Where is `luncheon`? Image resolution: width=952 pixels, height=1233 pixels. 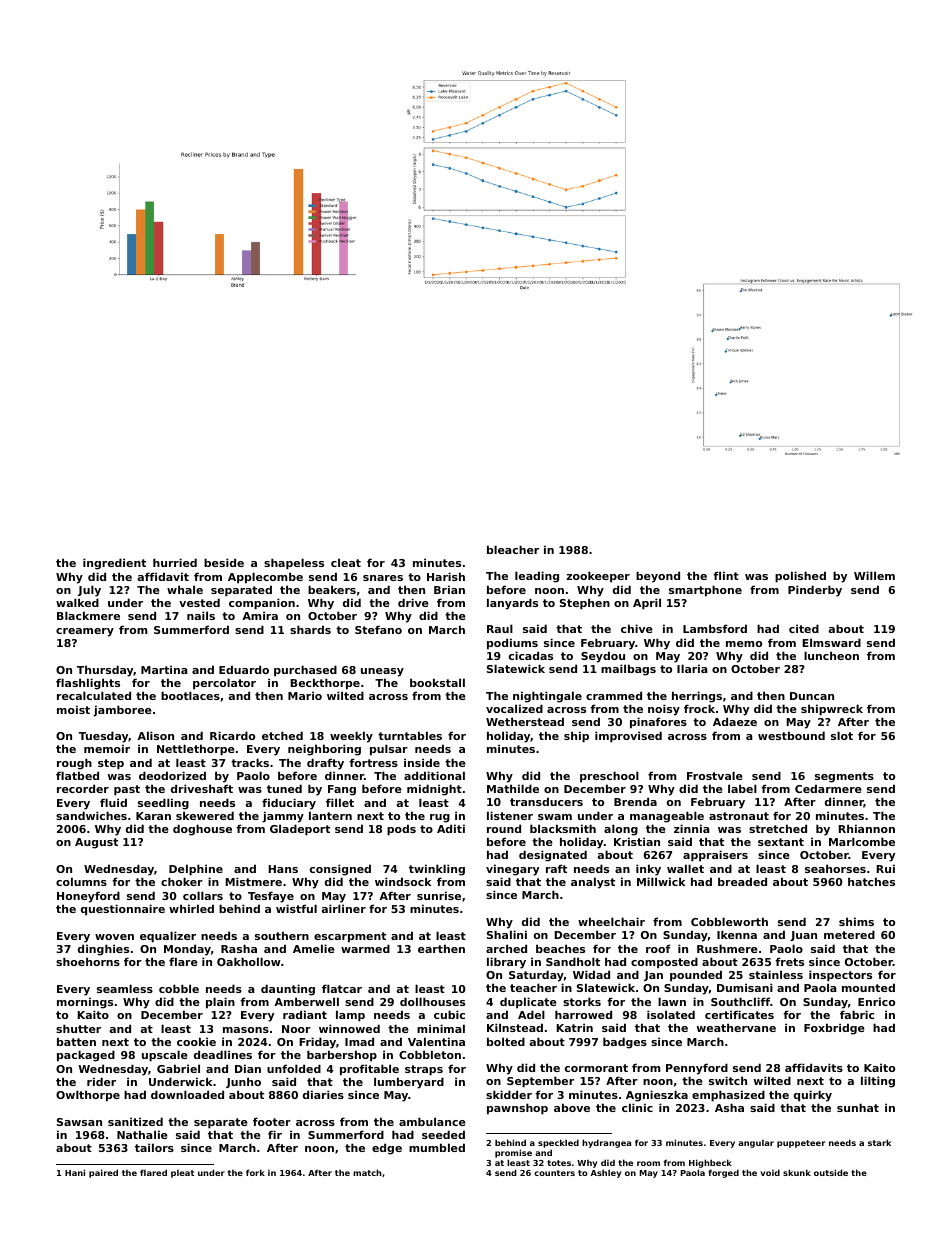 luncheon is located at coordinates (831, 655).
